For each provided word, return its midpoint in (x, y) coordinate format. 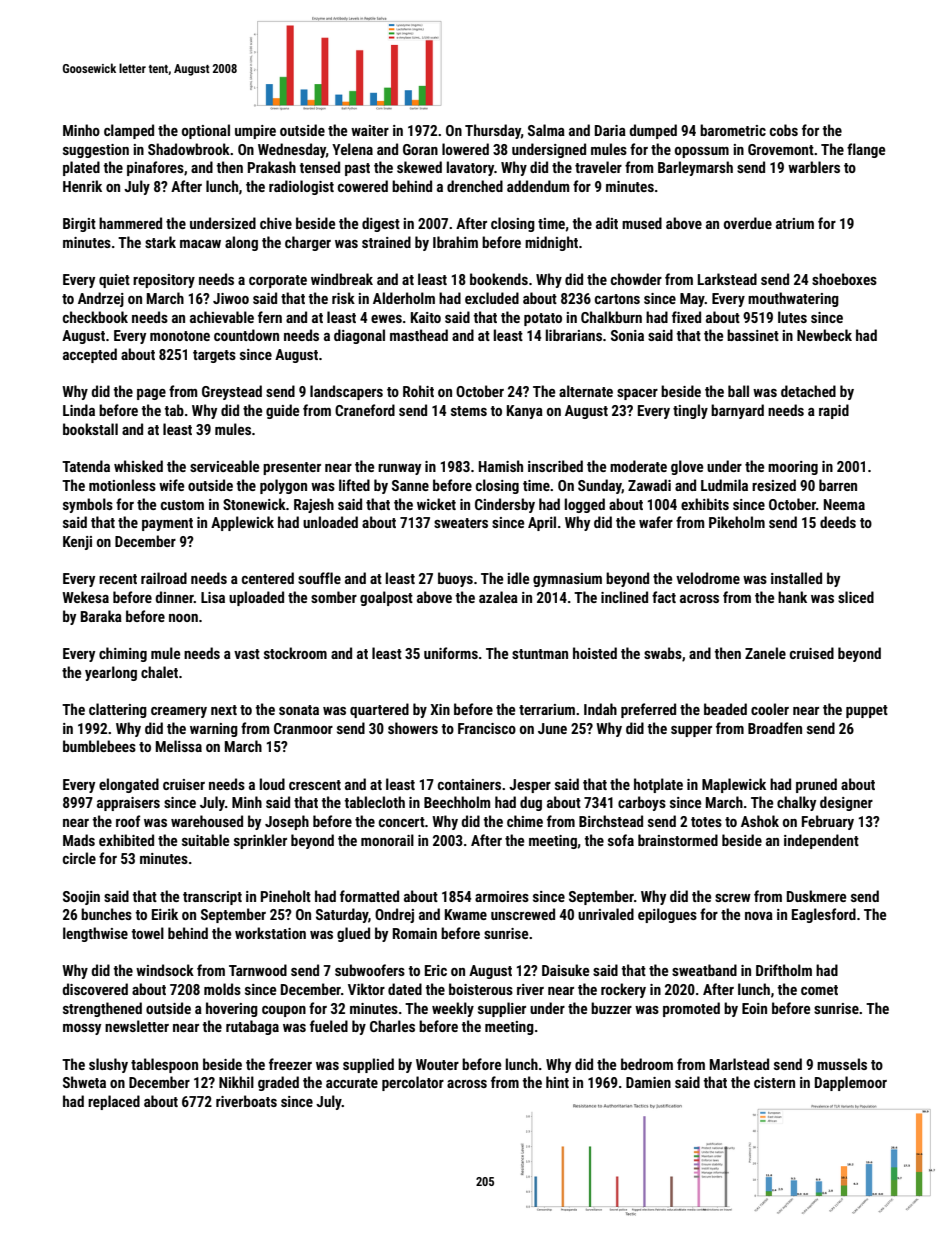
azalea (498, 597)
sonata (299, 710)
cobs (784, 130)
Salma (546, 130)
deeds (838, 522)
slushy (108, 1065)
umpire (255, 132)
